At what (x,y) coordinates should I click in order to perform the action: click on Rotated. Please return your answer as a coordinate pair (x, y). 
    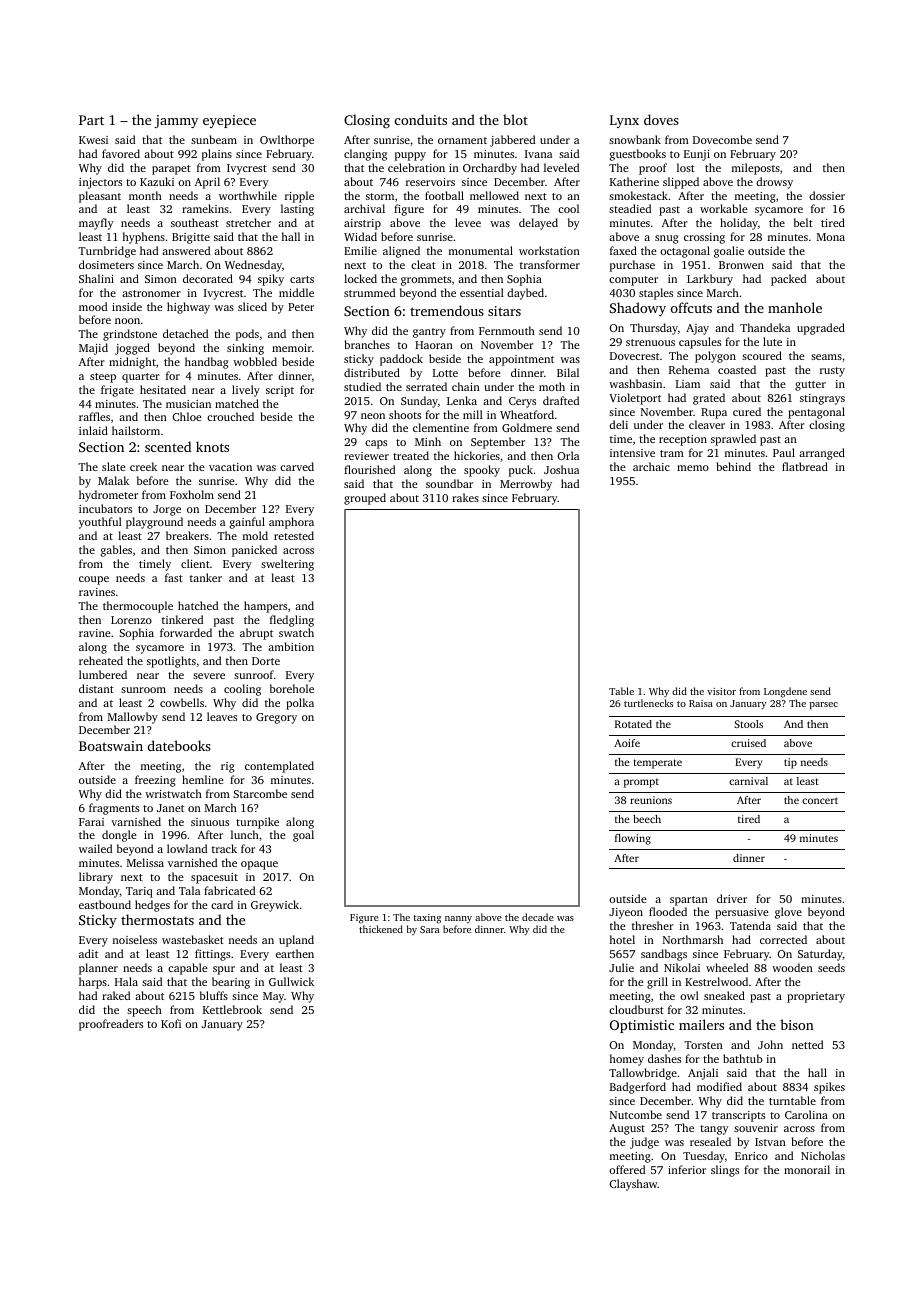
    Looking at the image, I should click on (633, 724).
